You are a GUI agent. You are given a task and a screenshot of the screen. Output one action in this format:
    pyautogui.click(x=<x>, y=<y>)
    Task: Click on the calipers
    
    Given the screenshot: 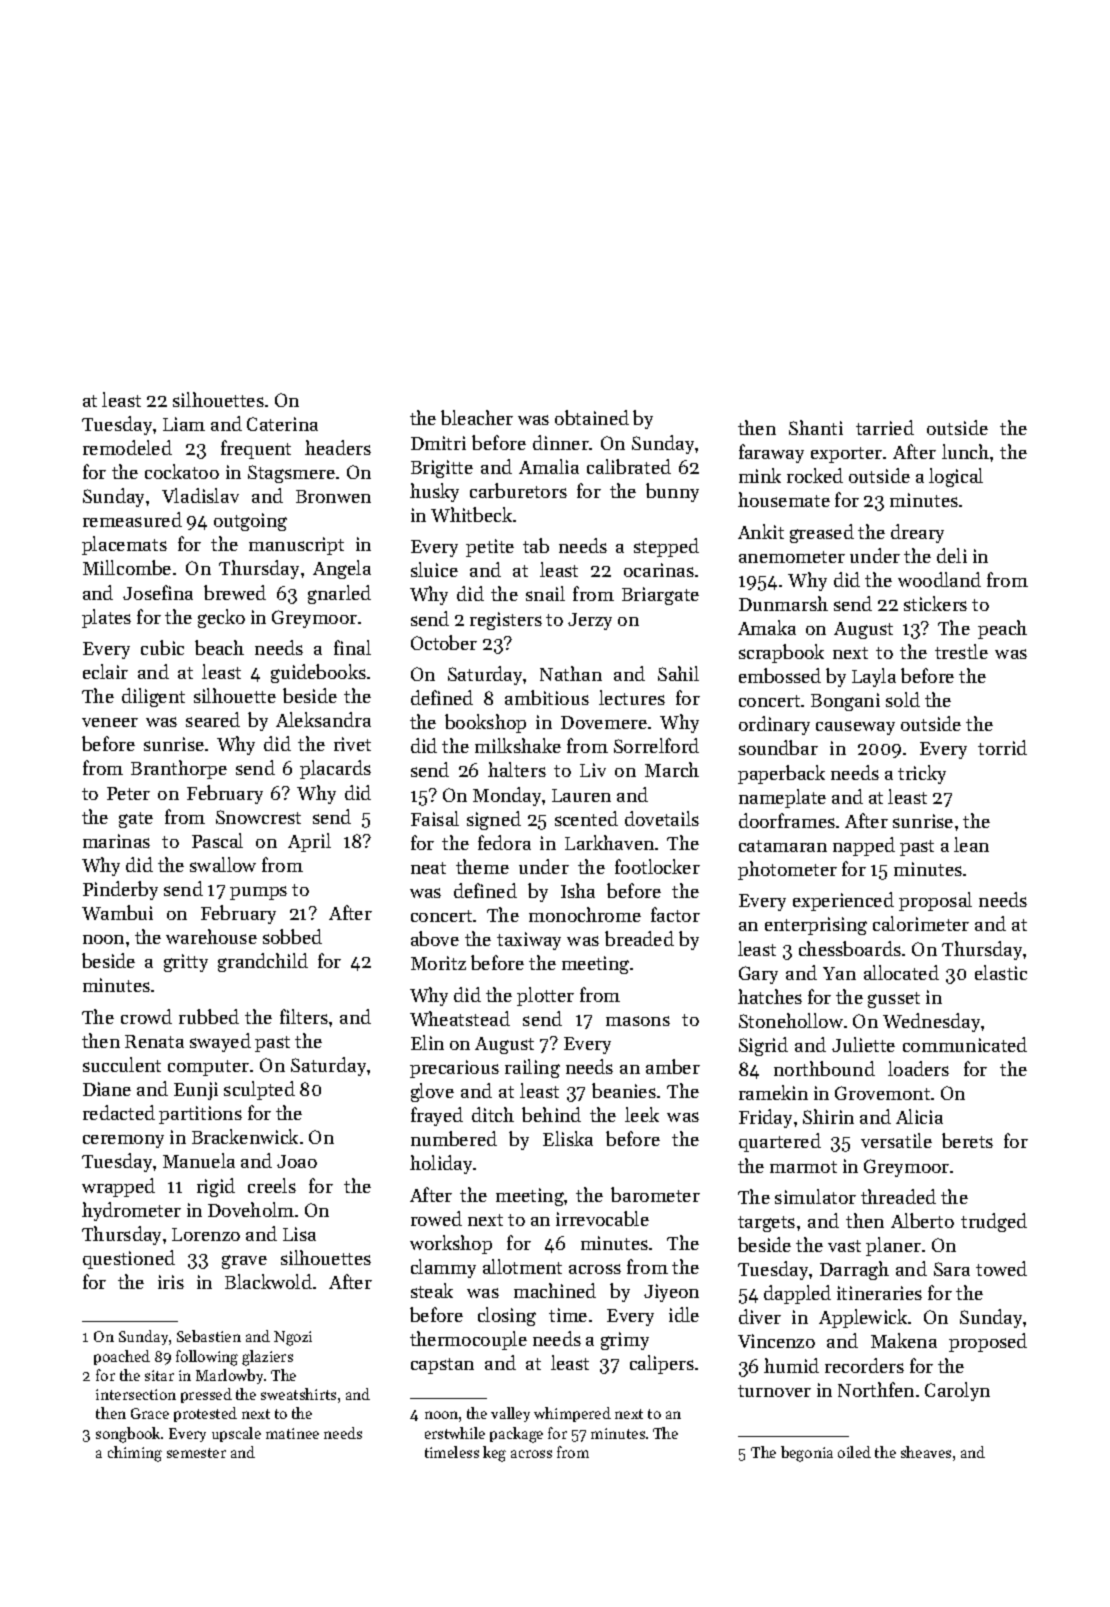 What is the action you would take?
    pyautogui.click(x=662, y=1364)
